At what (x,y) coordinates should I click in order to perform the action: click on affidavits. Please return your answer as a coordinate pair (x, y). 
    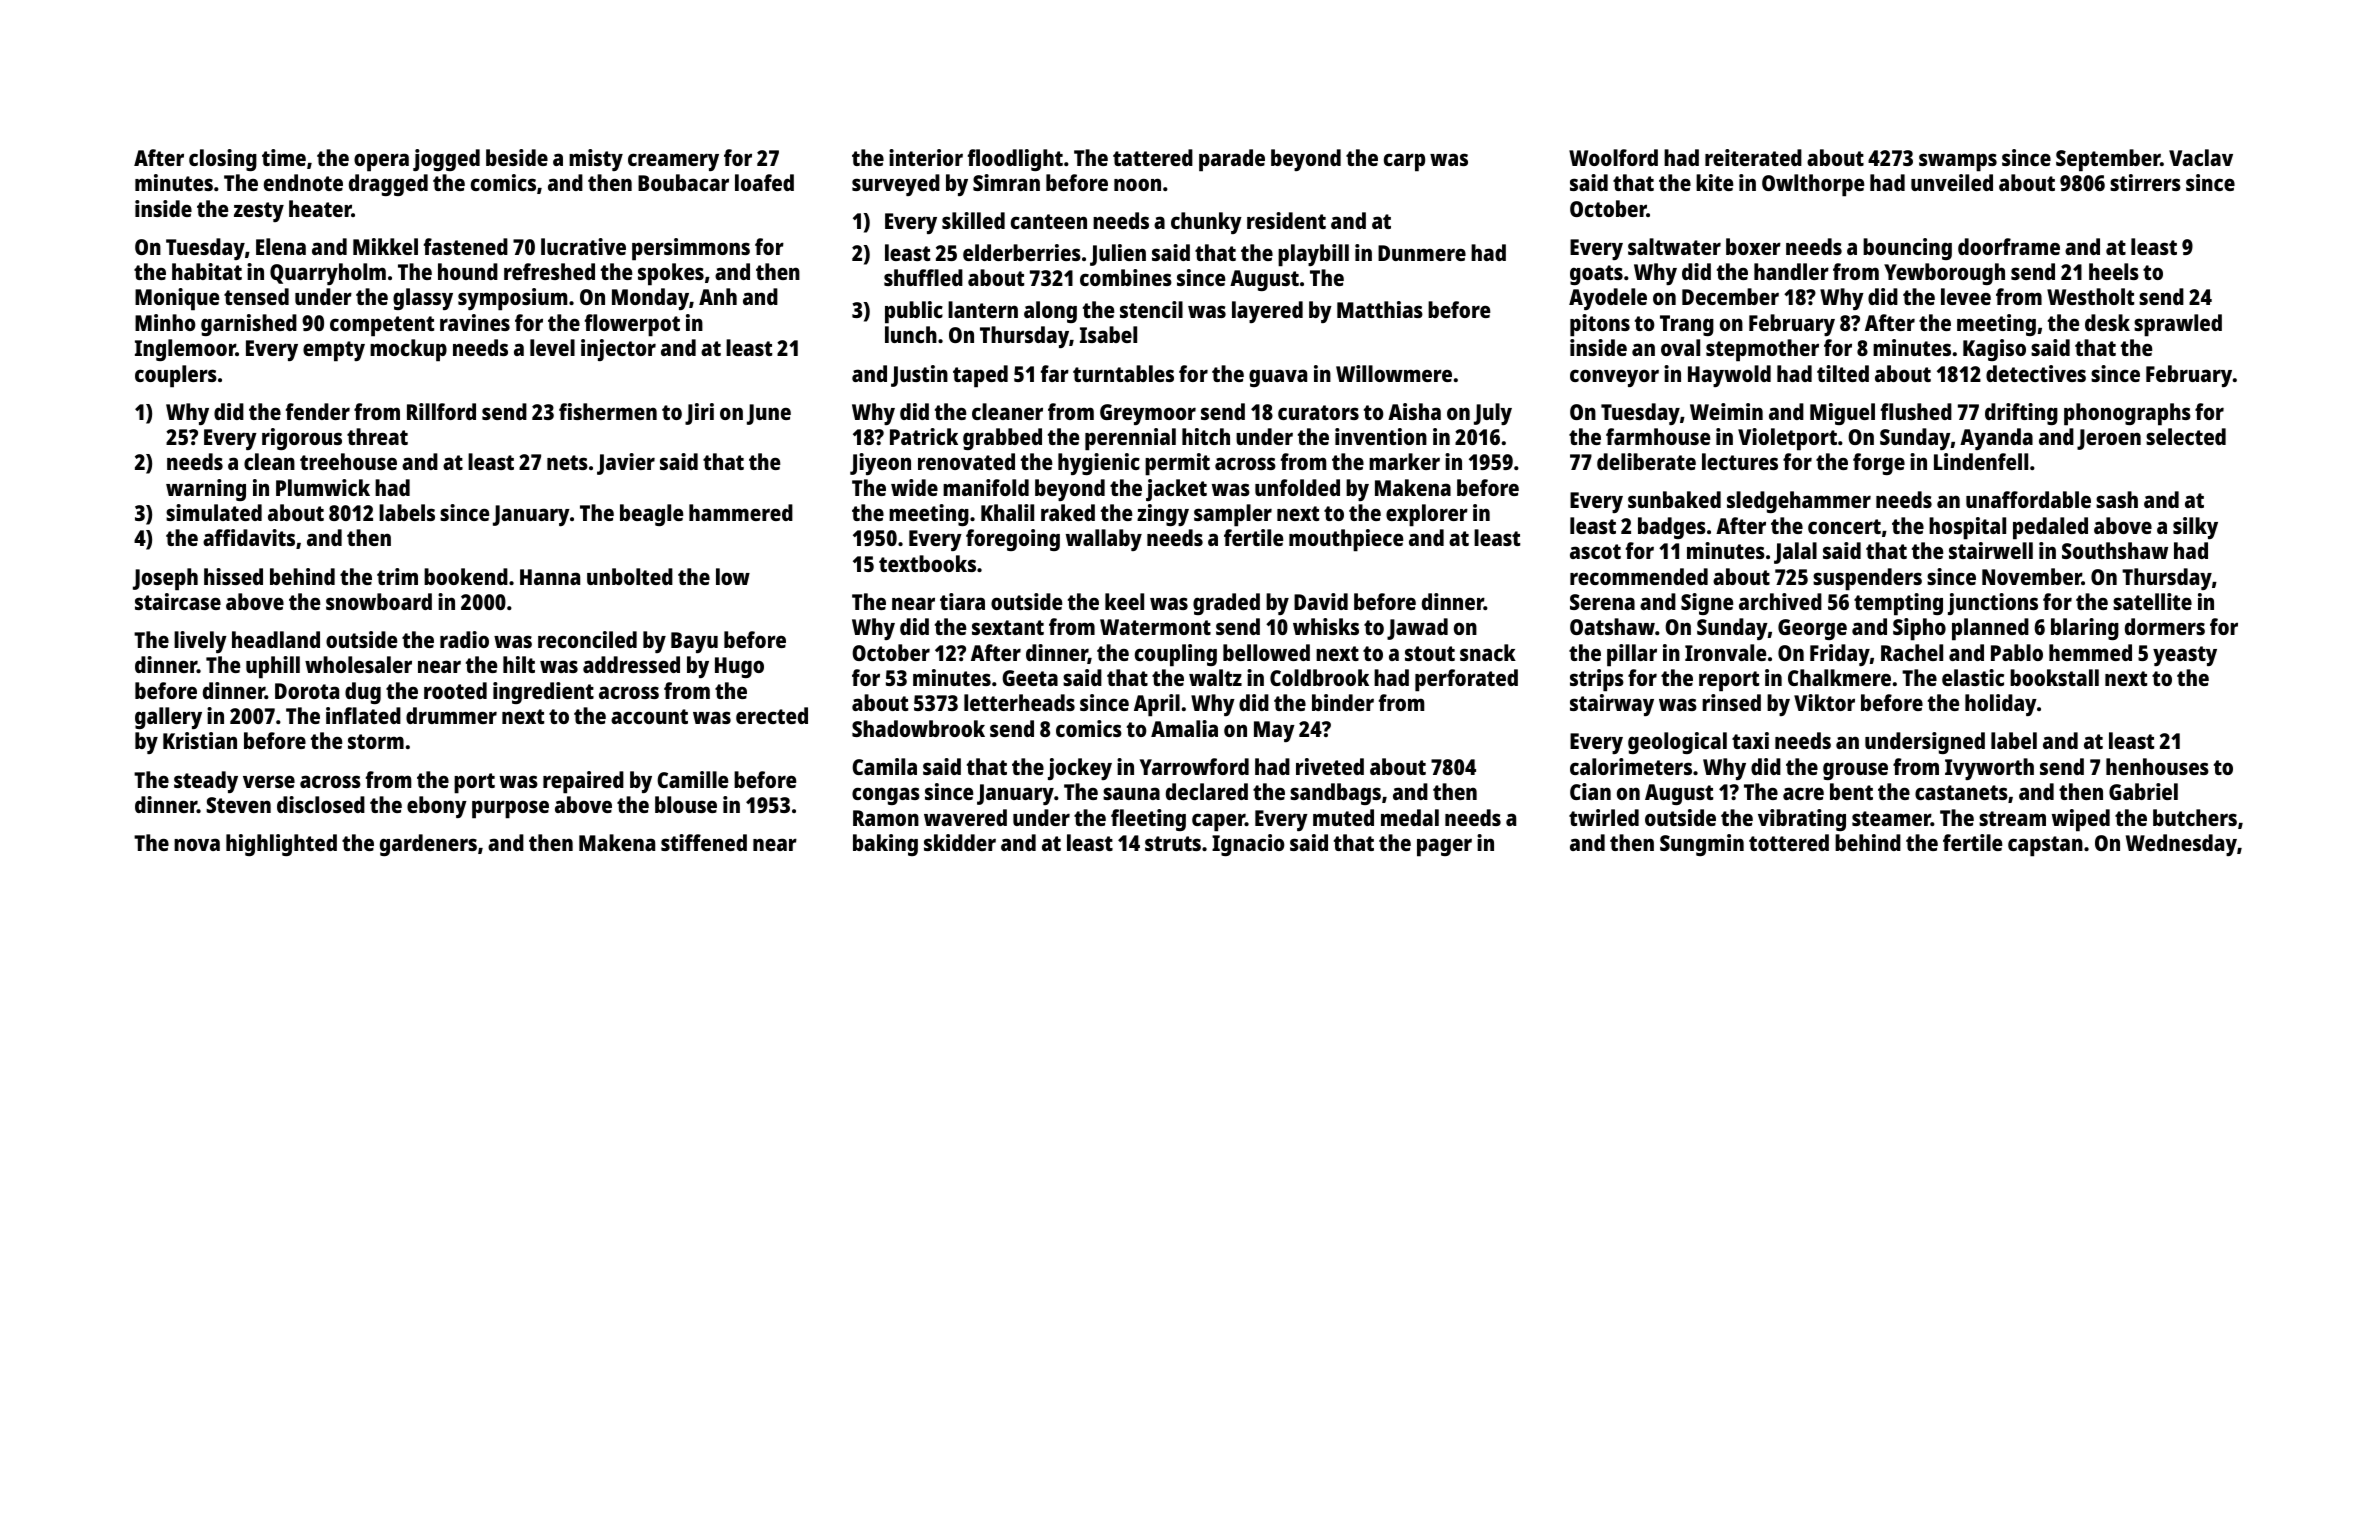
    Looking at the image, I should click on (249, 537).
